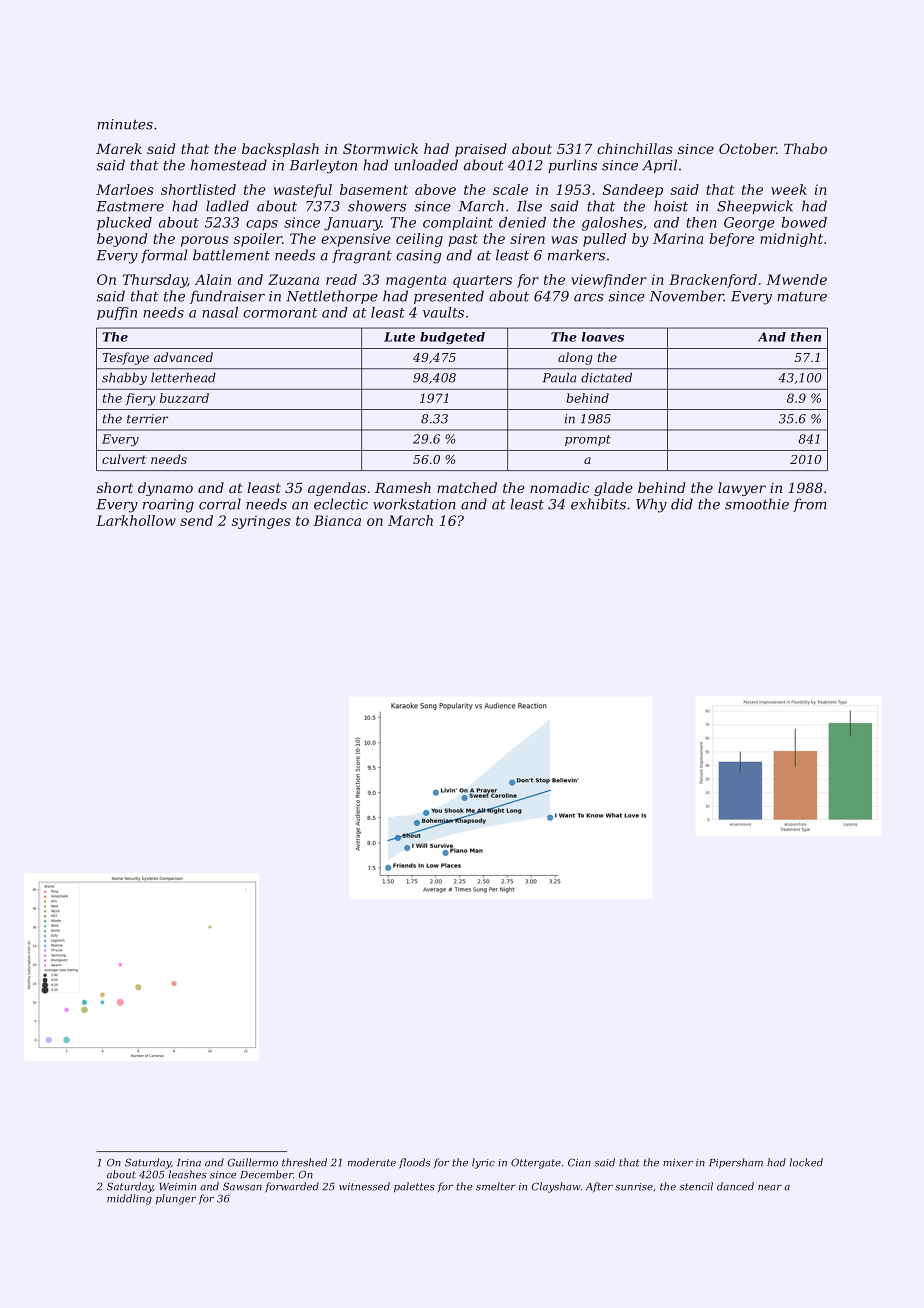  What do you see at coordinates (635, 148) in the screenshot?
I see `chinchillas` at bounding box center [635, 148].
